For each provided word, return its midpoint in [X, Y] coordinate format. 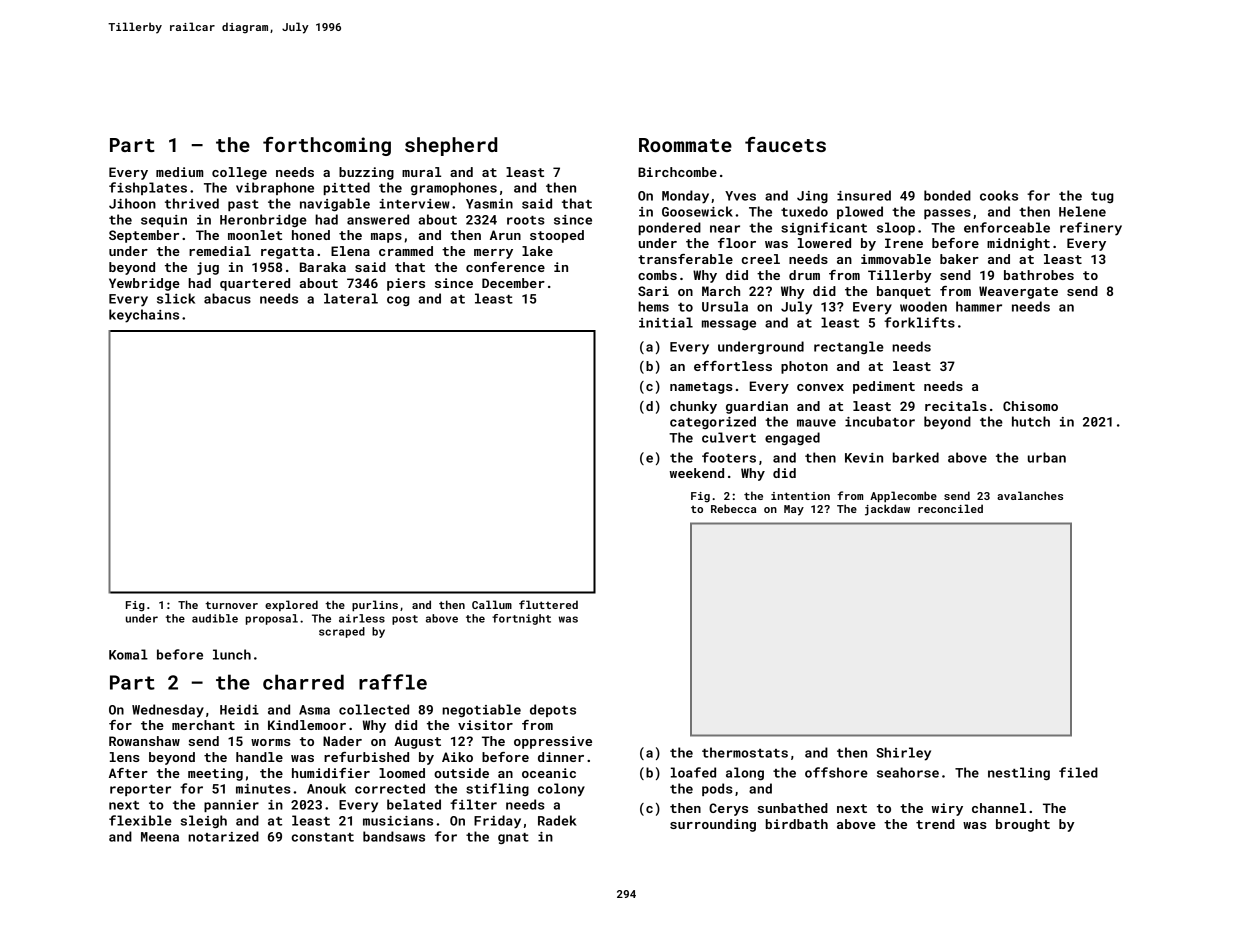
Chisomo [1030, 406]
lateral [351, 298]
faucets [785, 144]
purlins [375, 606]
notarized [223, 836]
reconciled [950, 508]
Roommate [685, 145]
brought [1023, 825]
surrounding [713, 825]
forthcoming [327, 146]
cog [398, 301]
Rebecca [733, 508]
